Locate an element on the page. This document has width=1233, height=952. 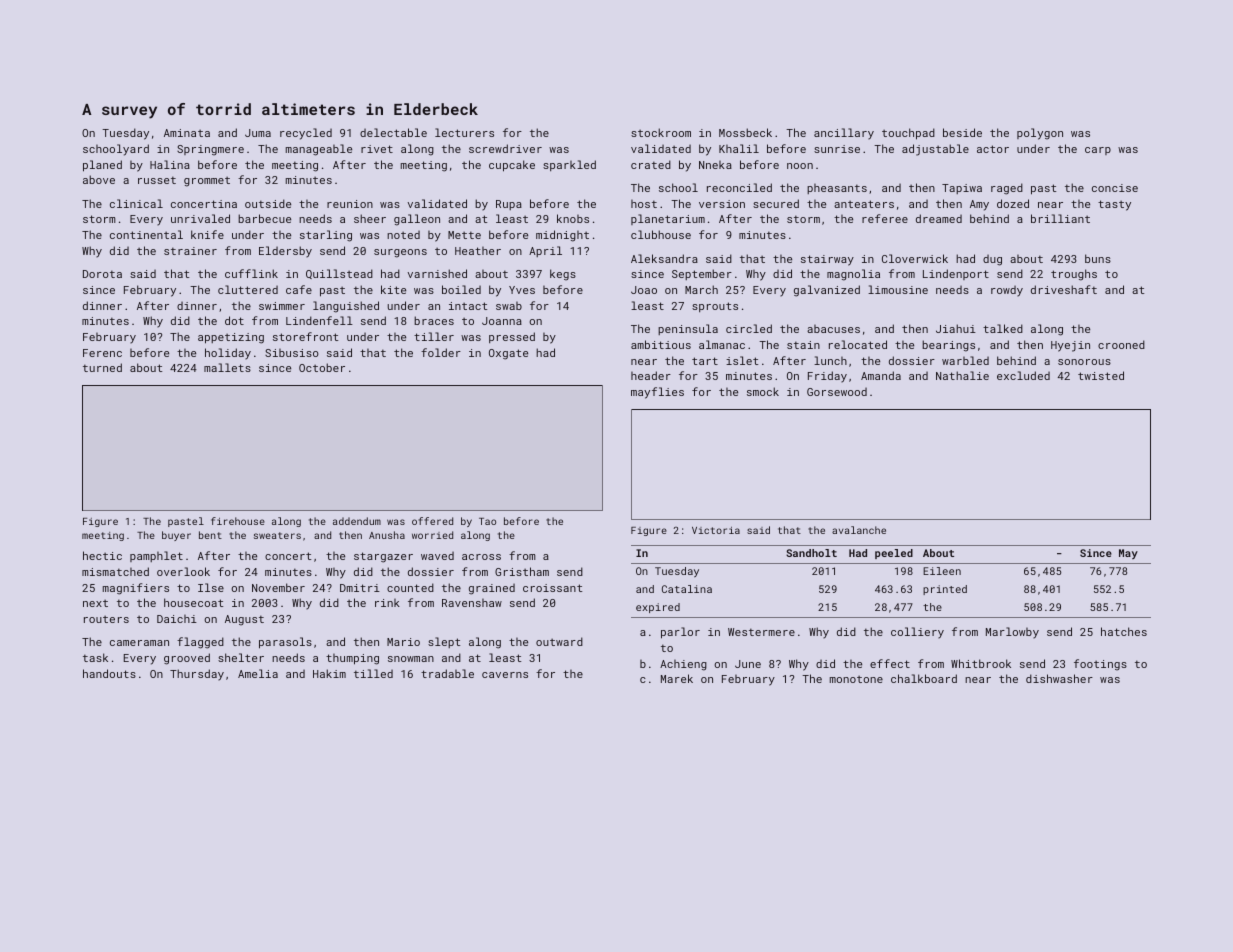
peeled is located at coordinates (894, 554).
